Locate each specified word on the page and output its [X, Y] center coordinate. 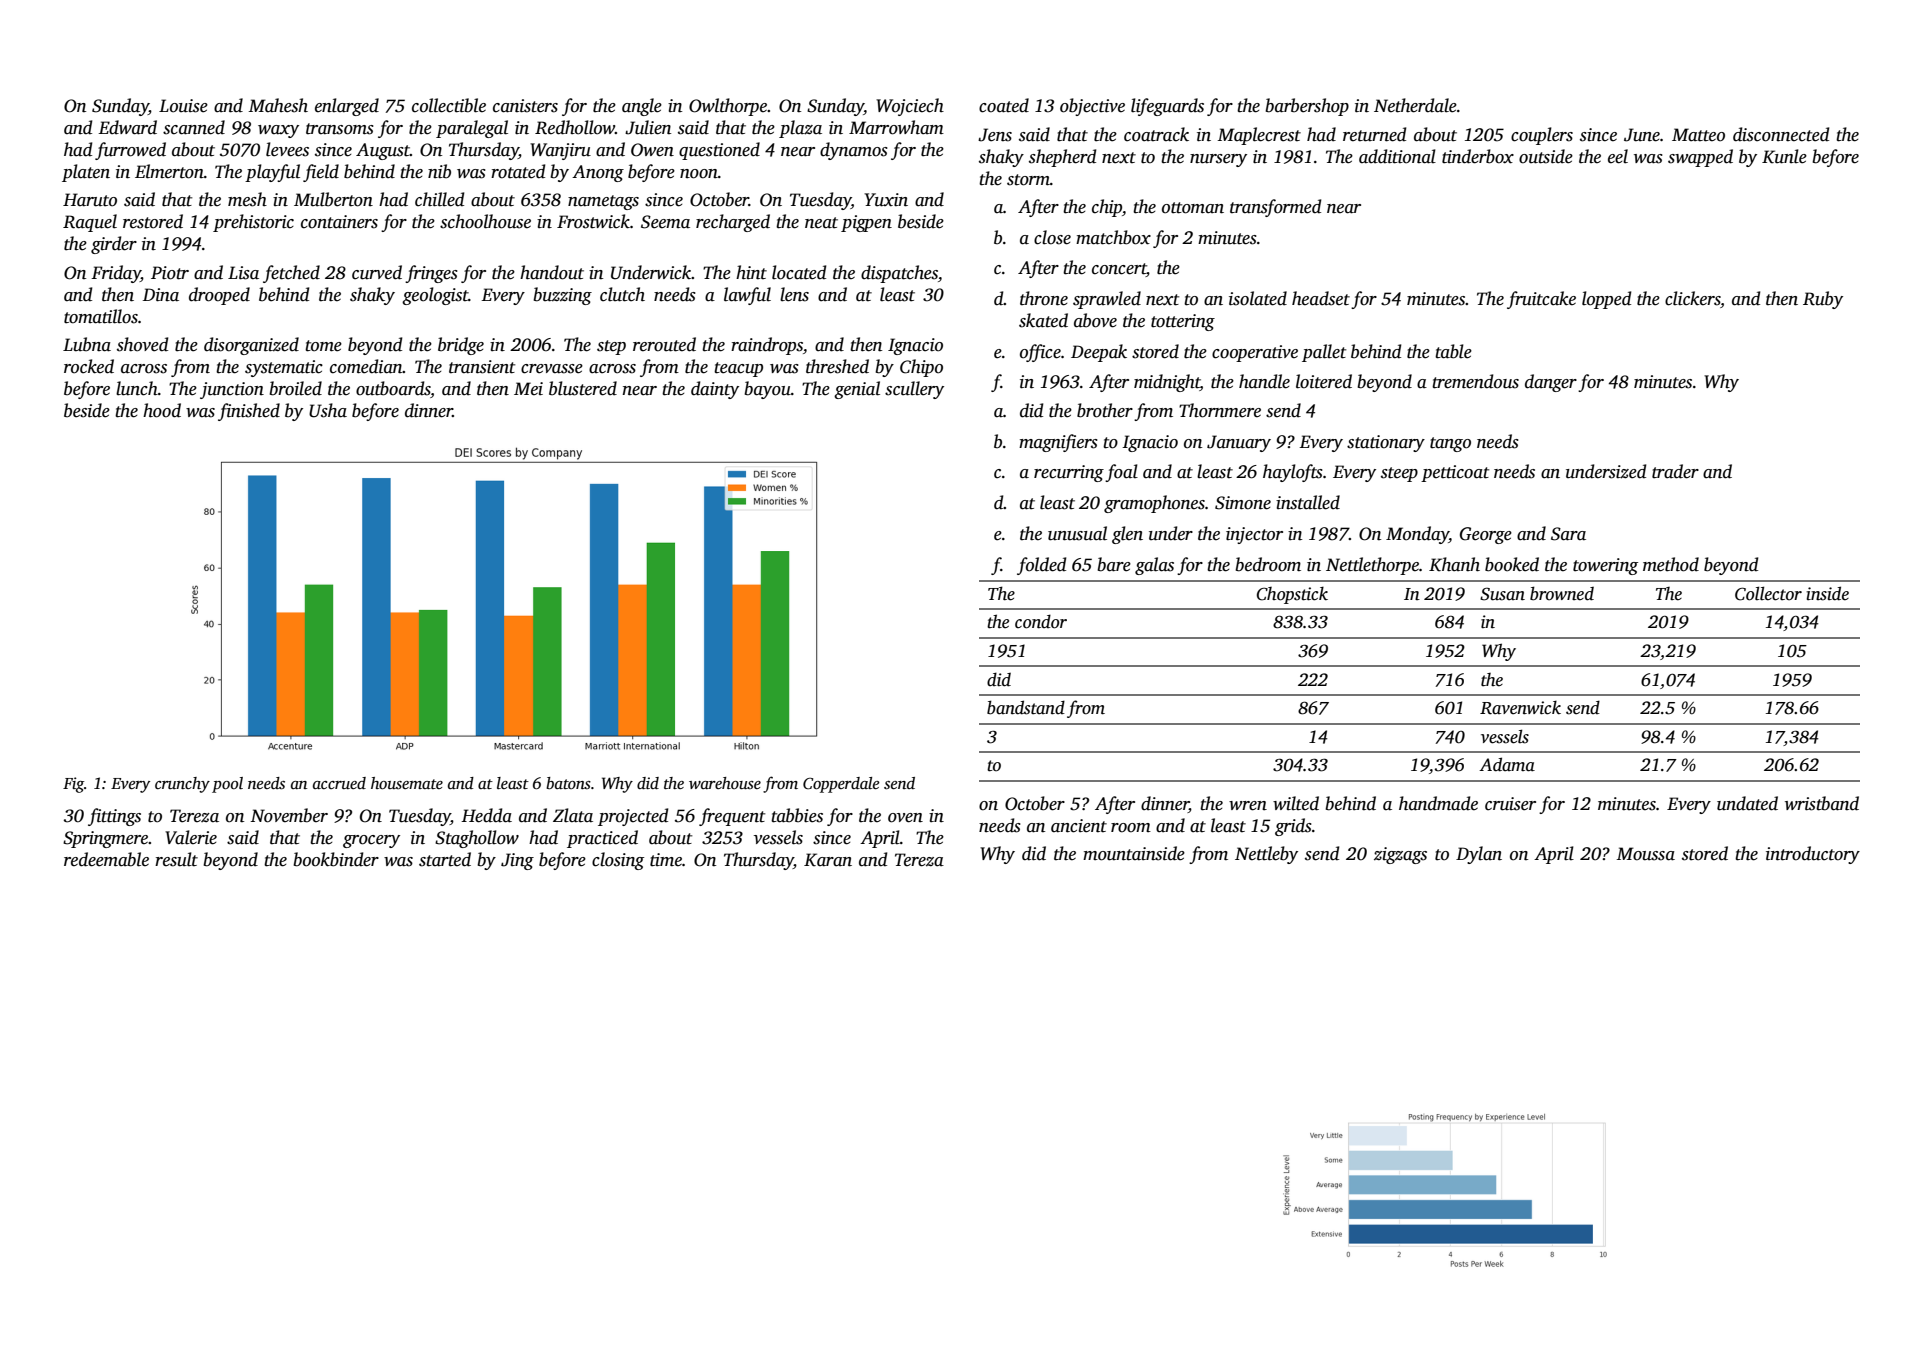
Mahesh [278, 105]
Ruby [1823, 300]
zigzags [1400, 855]
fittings [114, 817]
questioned [719, 151]
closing [618, 861]
